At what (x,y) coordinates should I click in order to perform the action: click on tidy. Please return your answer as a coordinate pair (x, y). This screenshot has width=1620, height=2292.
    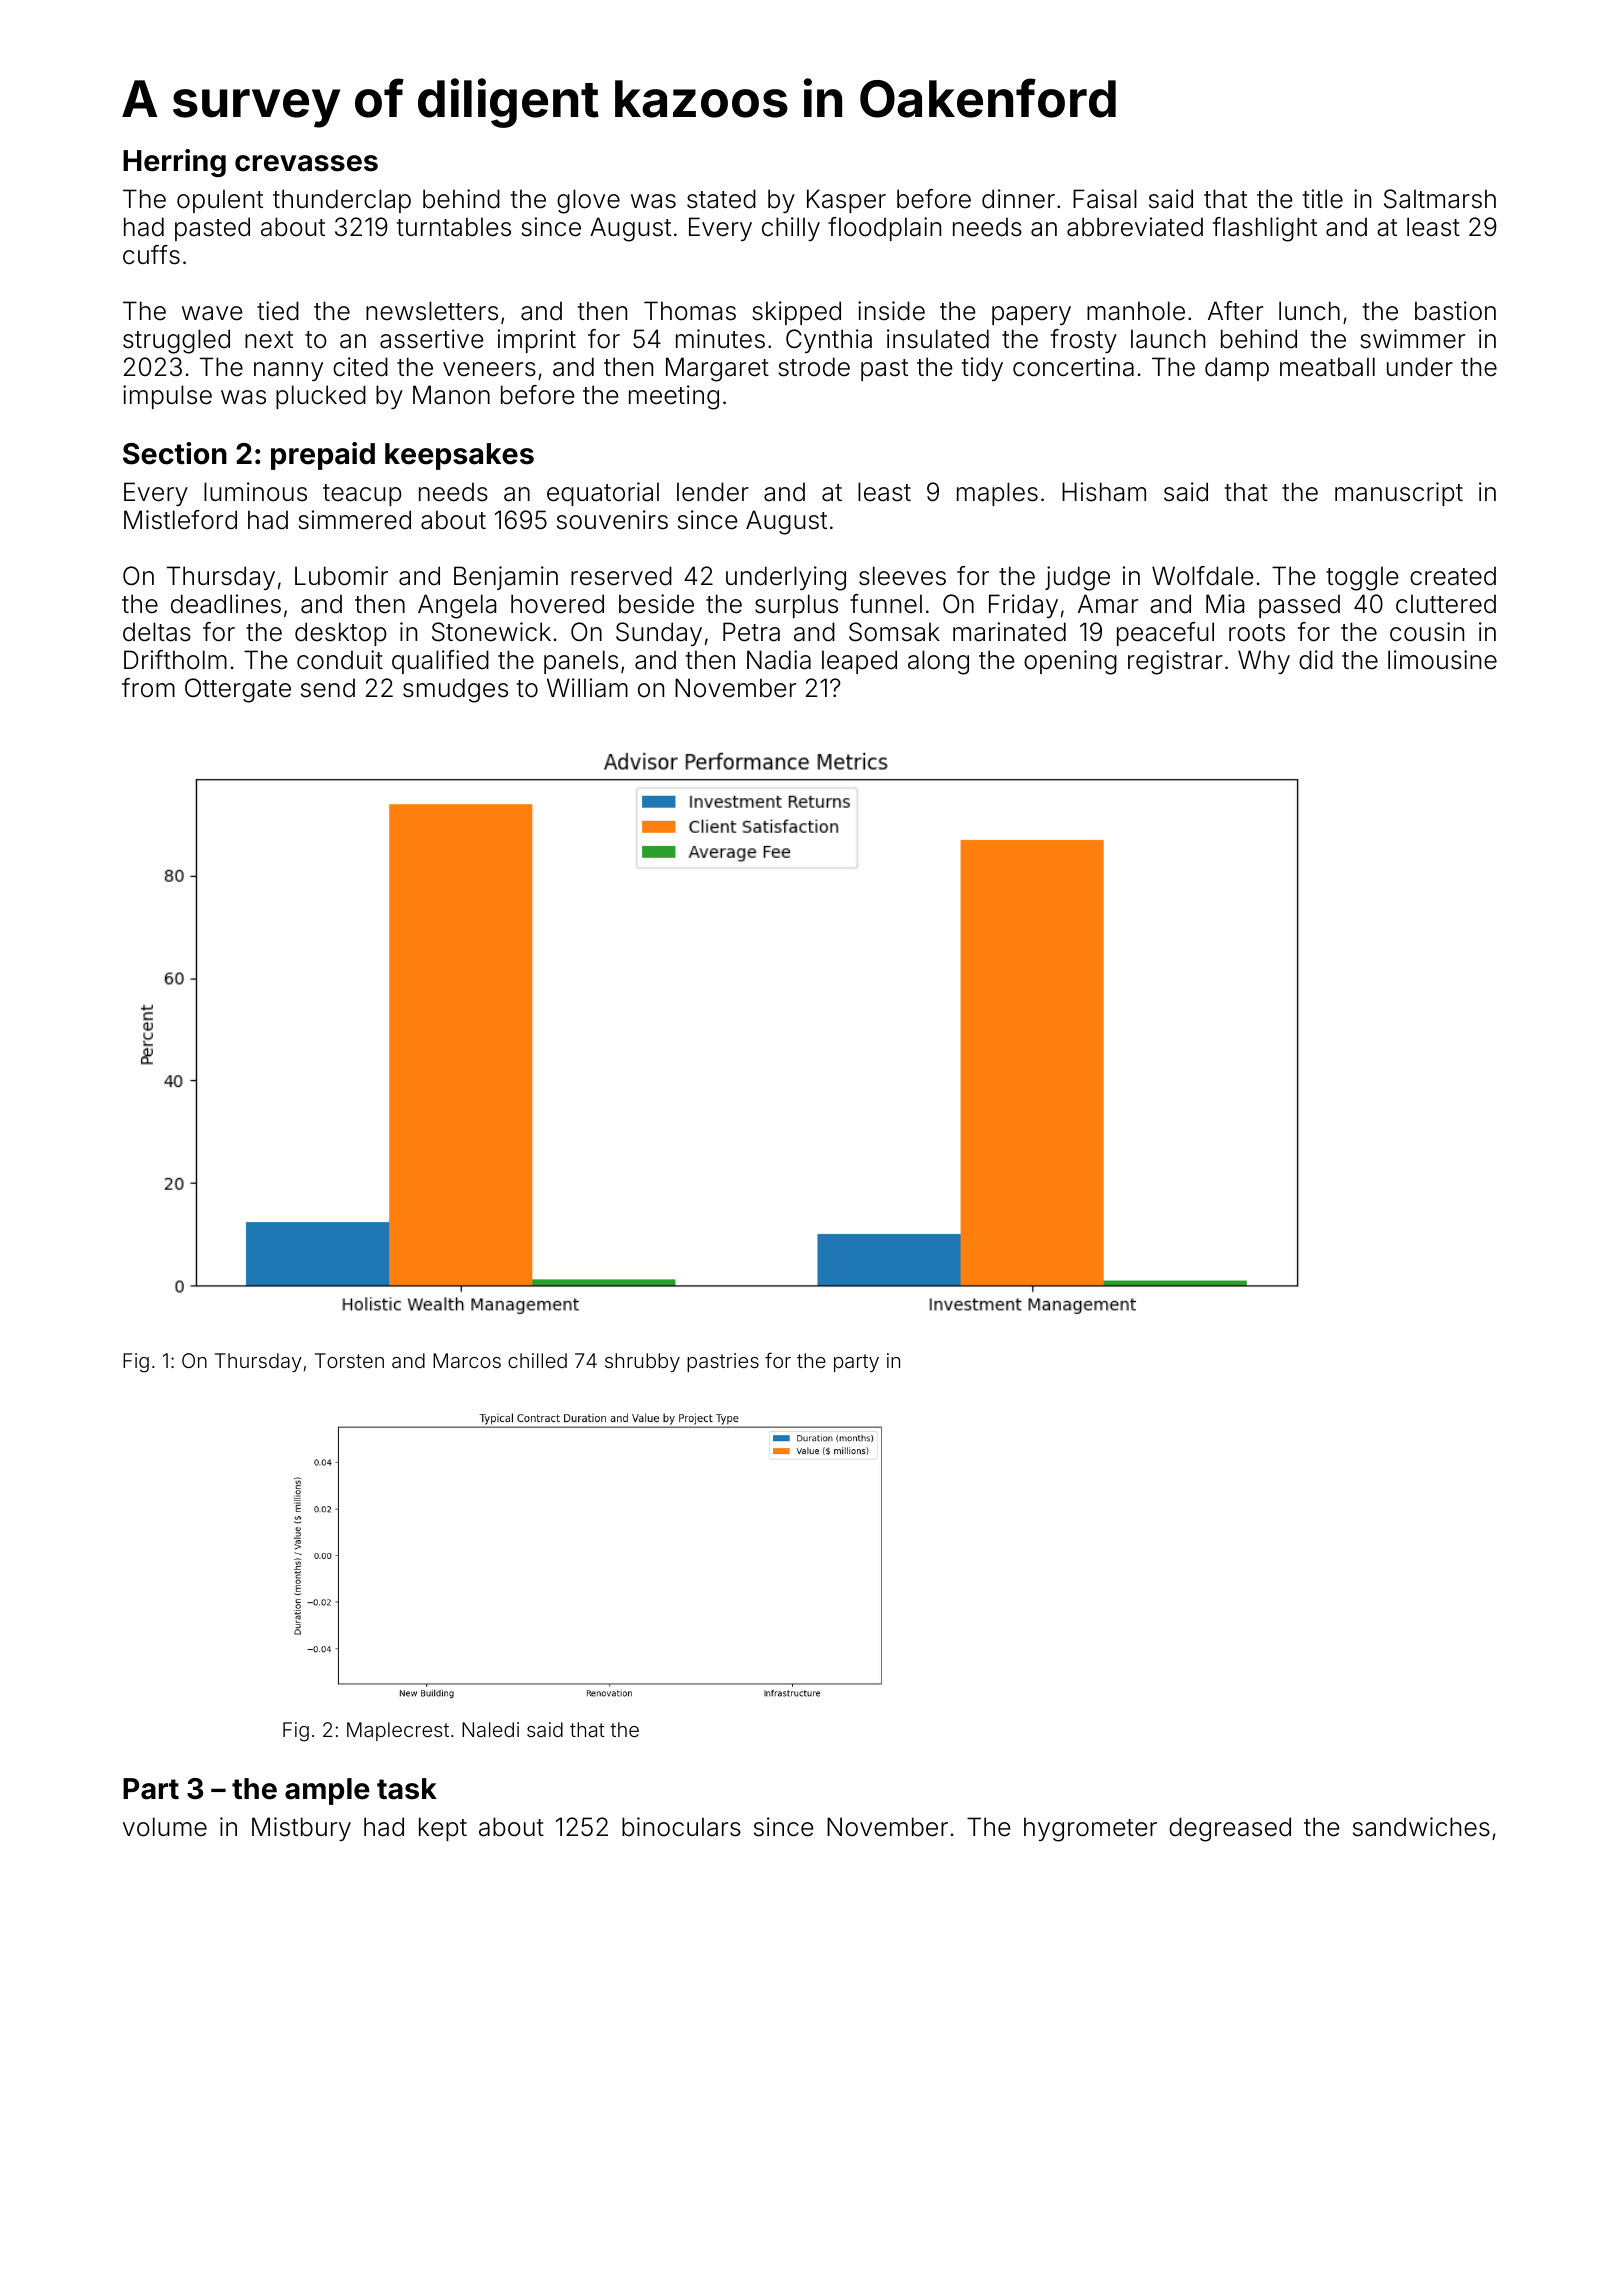
    Looking at the image, I should click on (982, 369).
